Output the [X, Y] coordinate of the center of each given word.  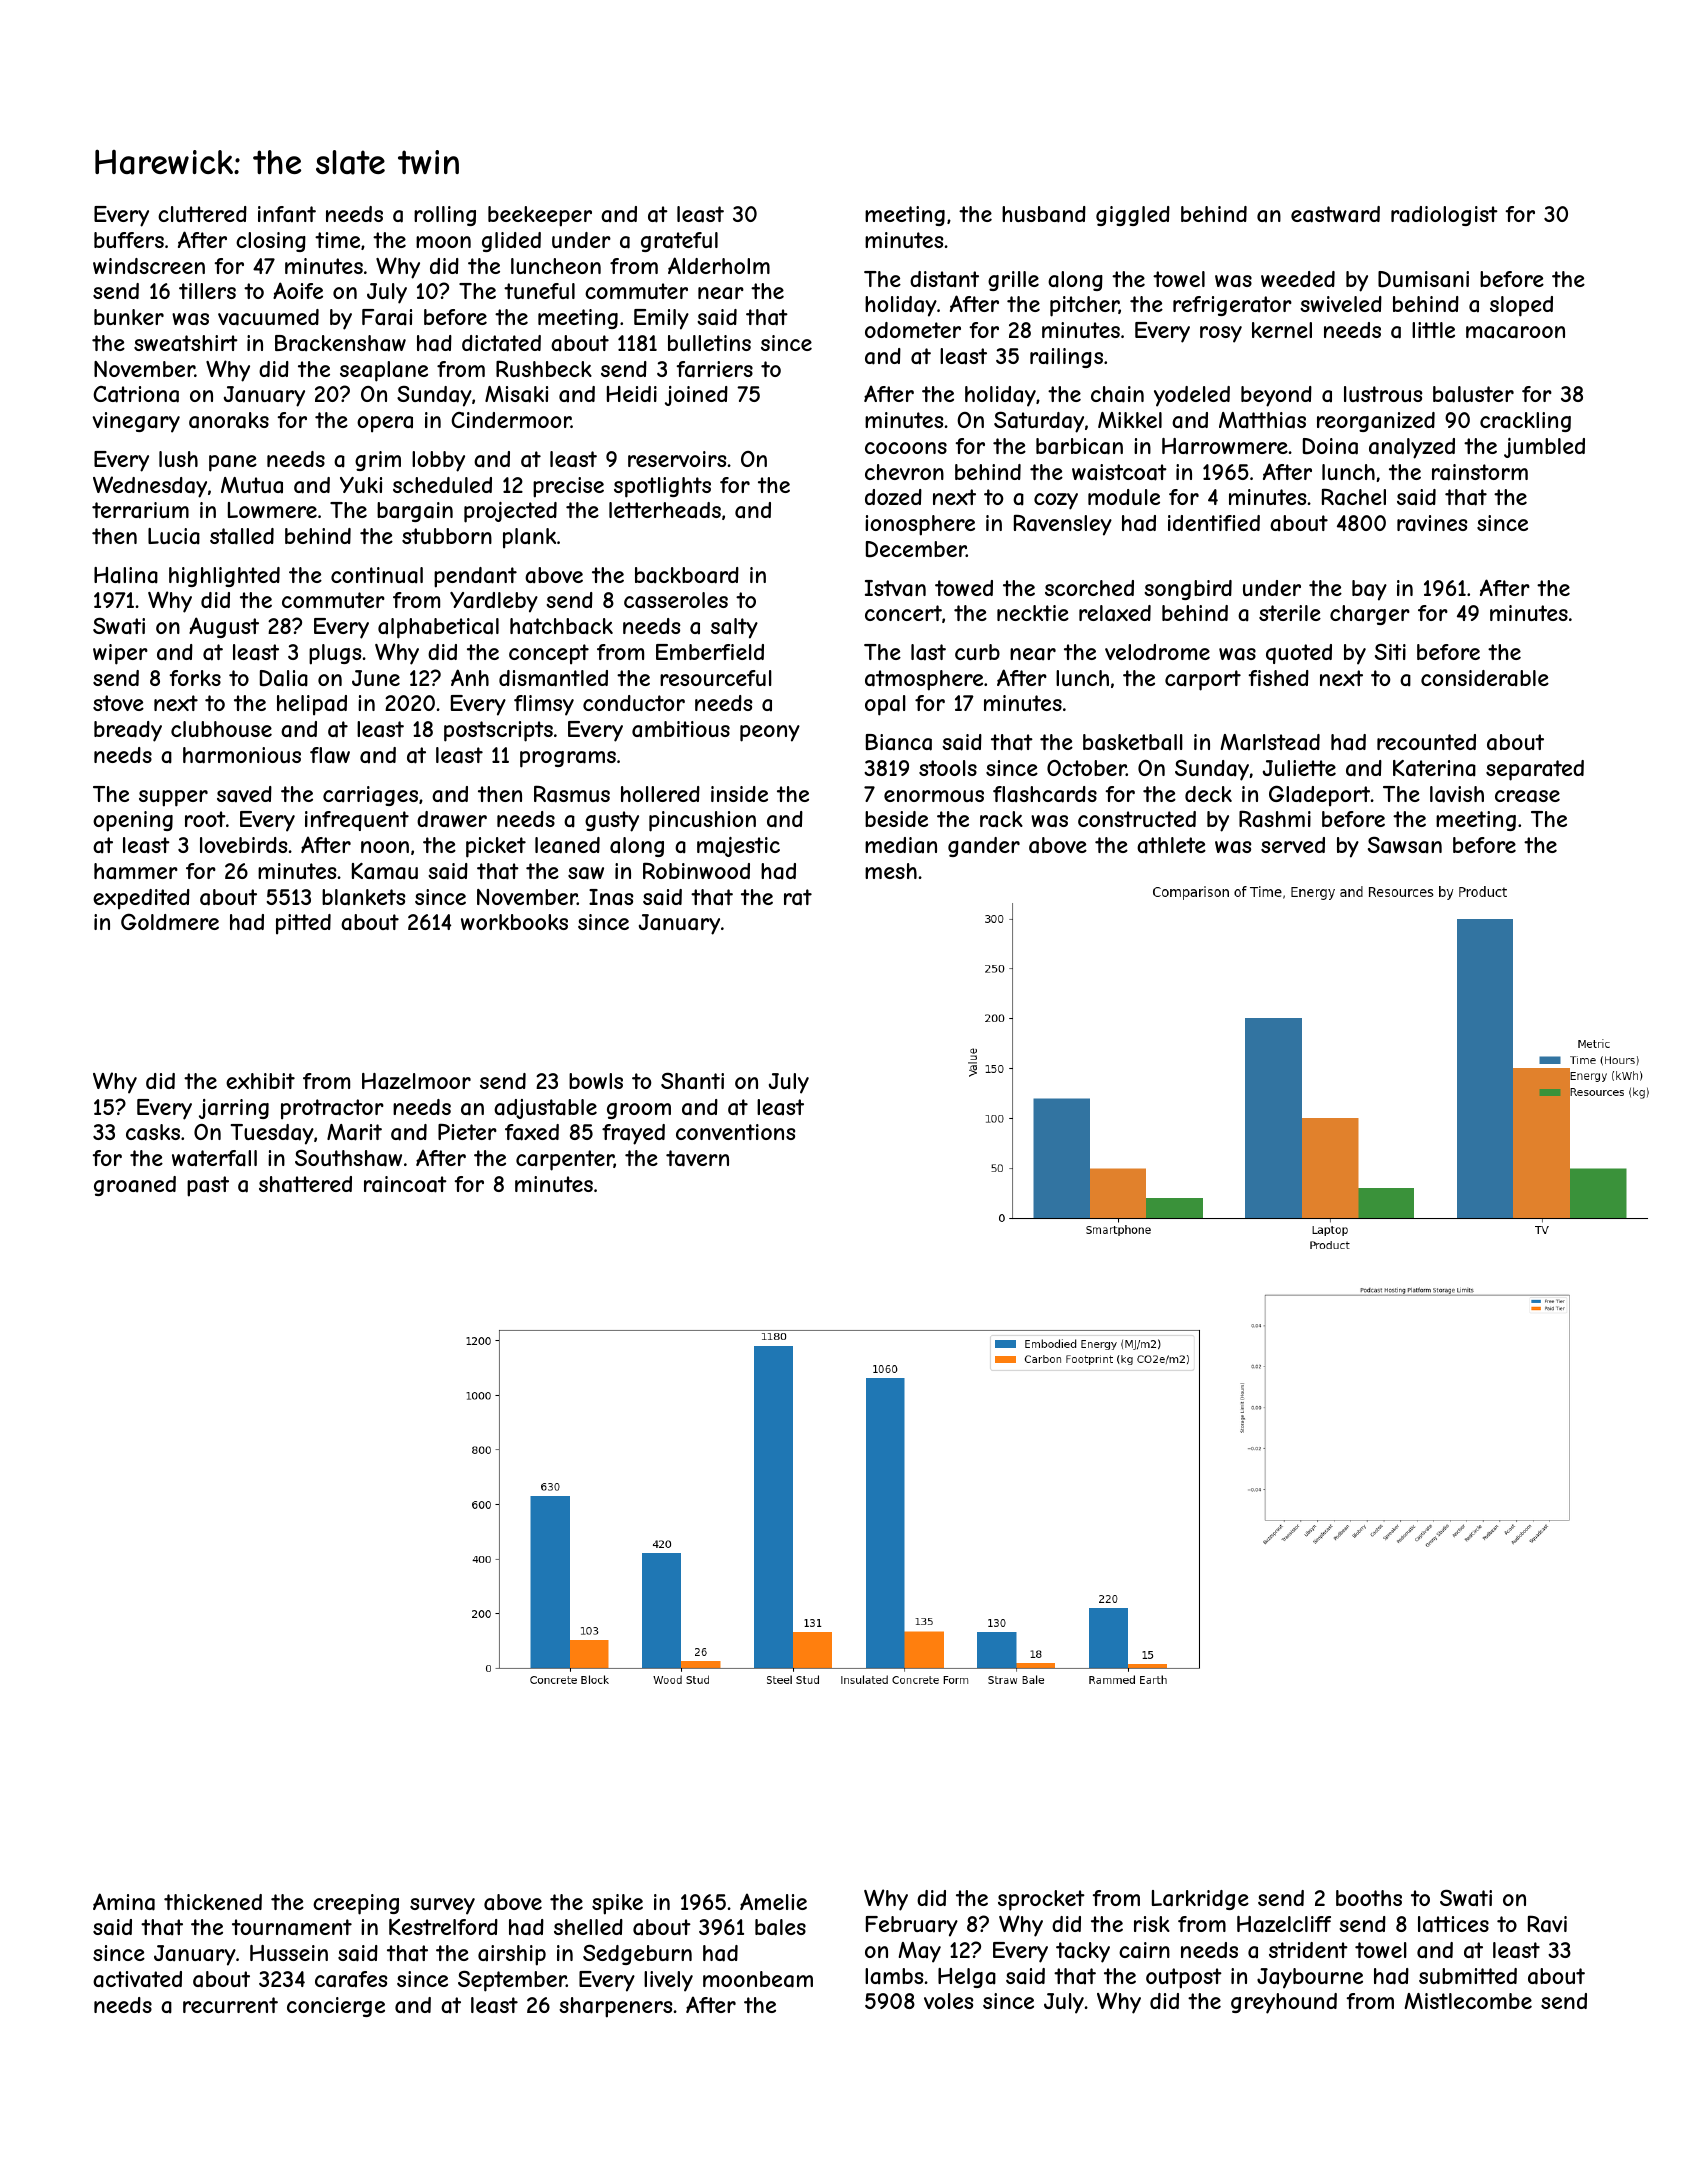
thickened [213, 1902]
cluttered [202, 214]
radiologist [1444, 216]
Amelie [773, 1902]
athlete [1171, 845]
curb [977, 652]
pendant [475, 577]
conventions [735, 1132]
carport [1203, 680]
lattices [1453, 1924]
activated [137, 1979]
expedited [141, 899]
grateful [679, 242]
